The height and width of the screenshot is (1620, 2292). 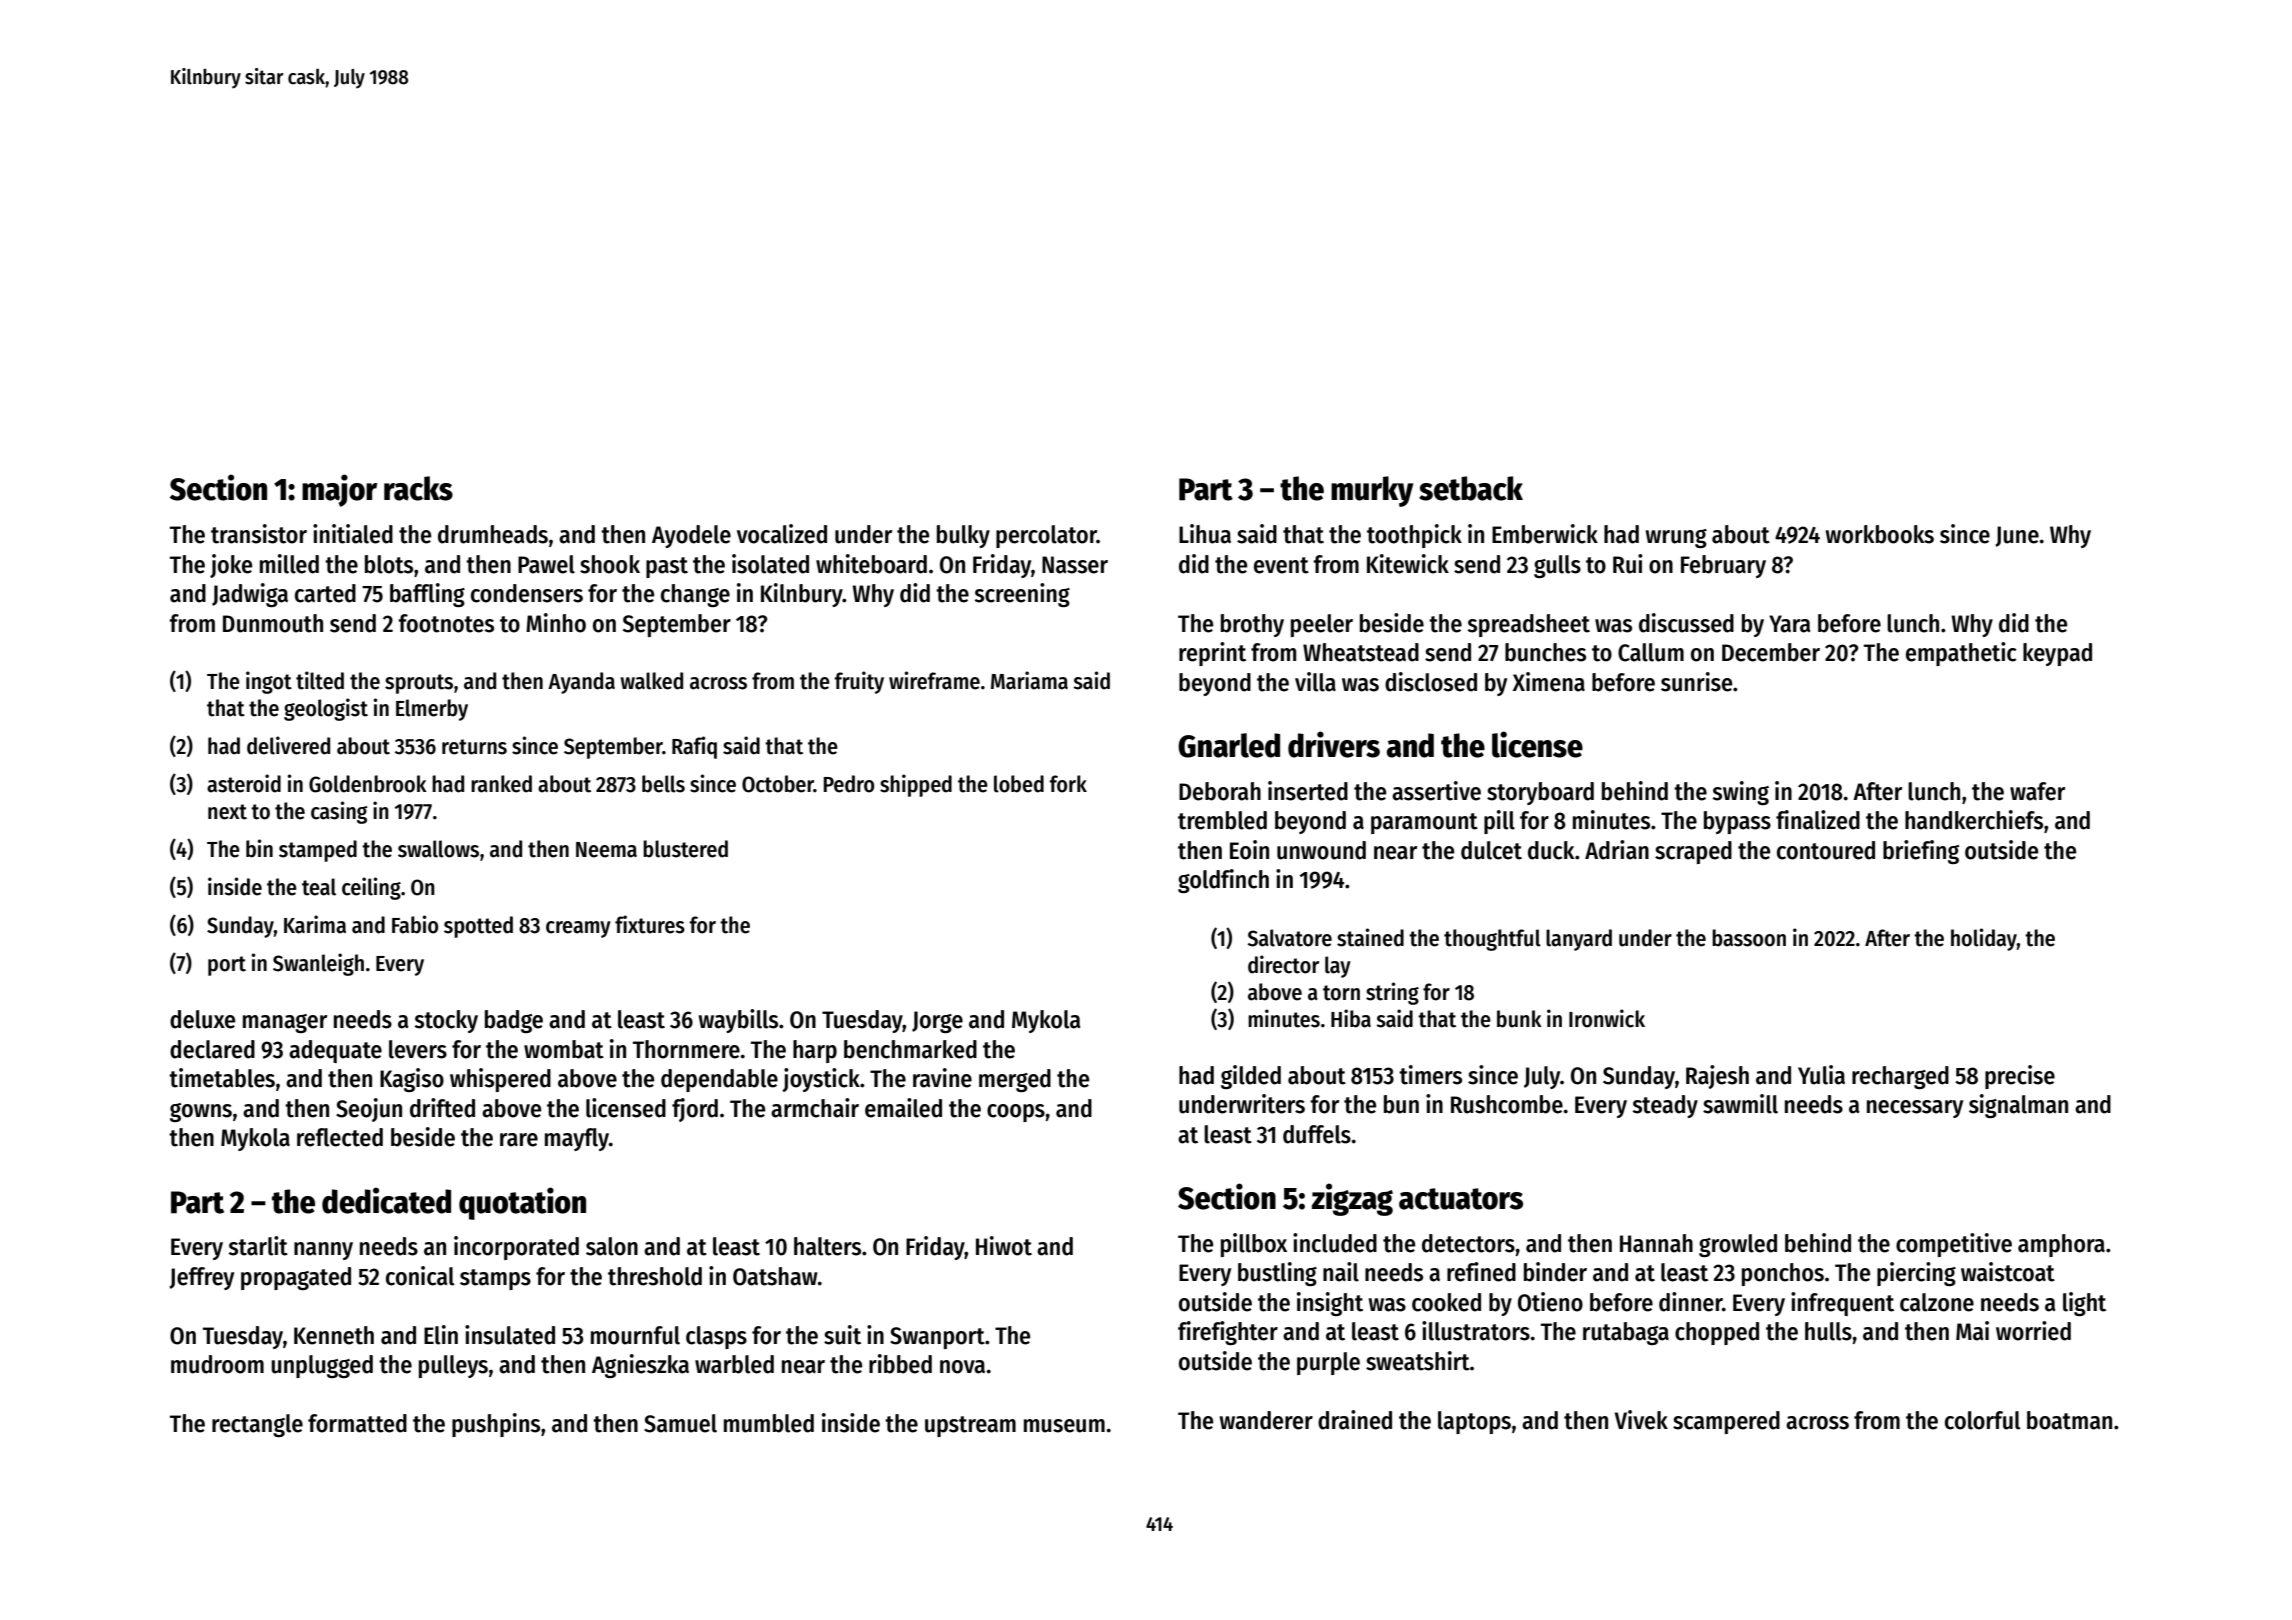 What do you see at coordinates (564, 1049) in the screenshot?
I see `wombat` at bounding box center [564, 1049].
